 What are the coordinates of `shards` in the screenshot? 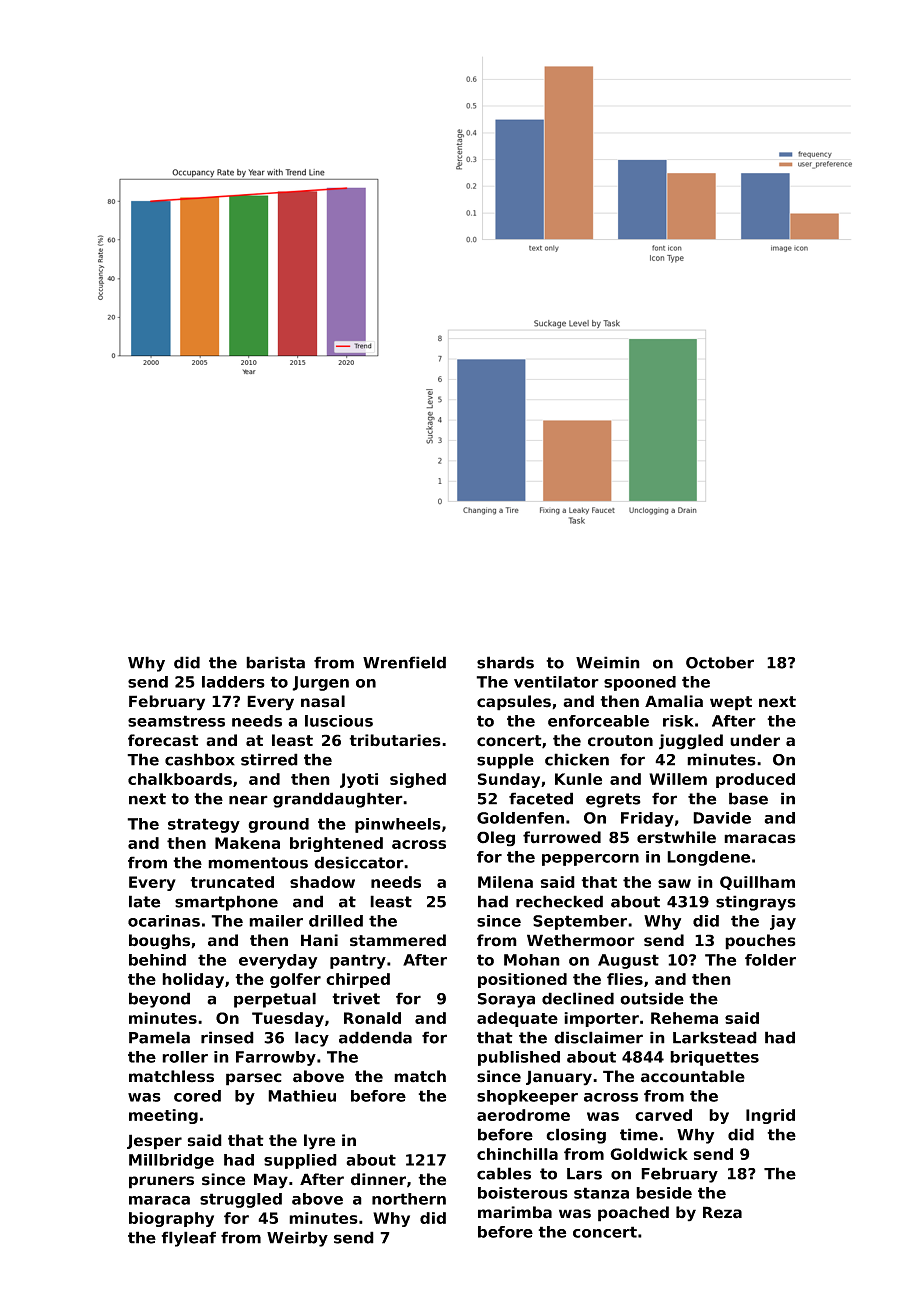 It's located at (505, 662).
